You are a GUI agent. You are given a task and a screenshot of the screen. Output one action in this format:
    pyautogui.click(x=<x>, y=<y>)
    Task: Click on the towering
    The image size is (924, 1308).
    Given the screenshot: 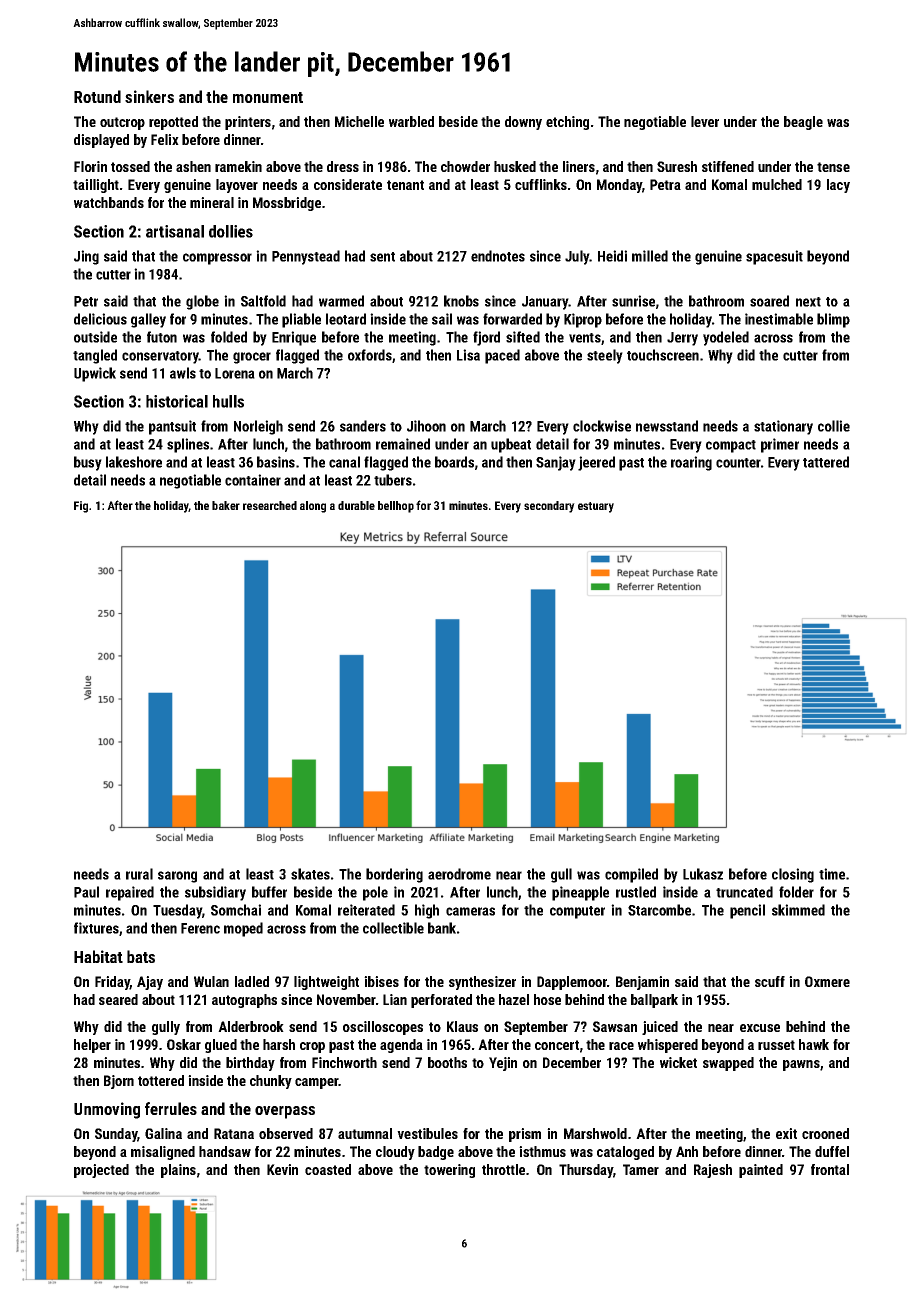 What is the action you would take?
    pyautogui.click(x=449, y=1171)
